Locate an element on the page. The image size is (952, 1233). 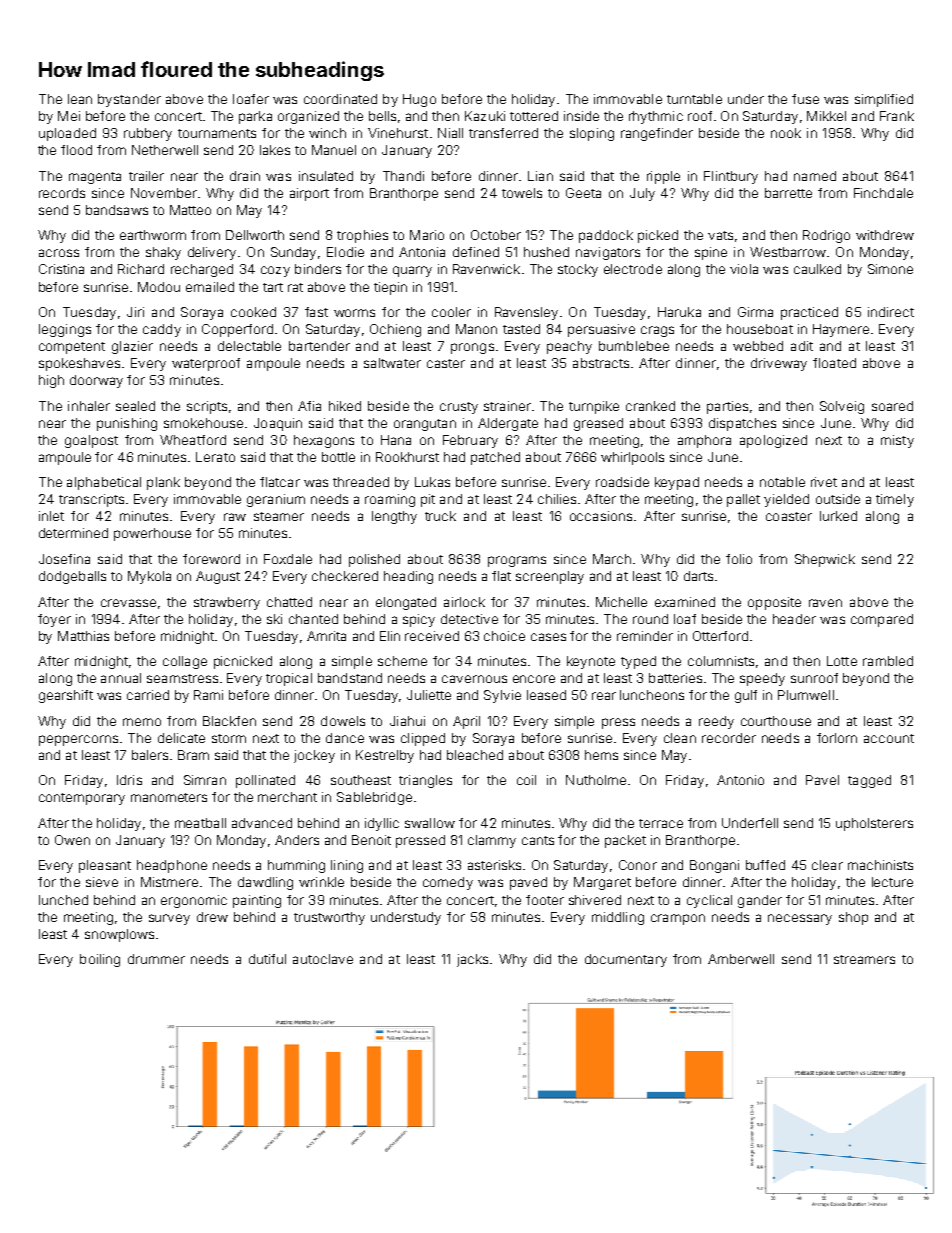
Pavel is located at coordinates (822, 780).
